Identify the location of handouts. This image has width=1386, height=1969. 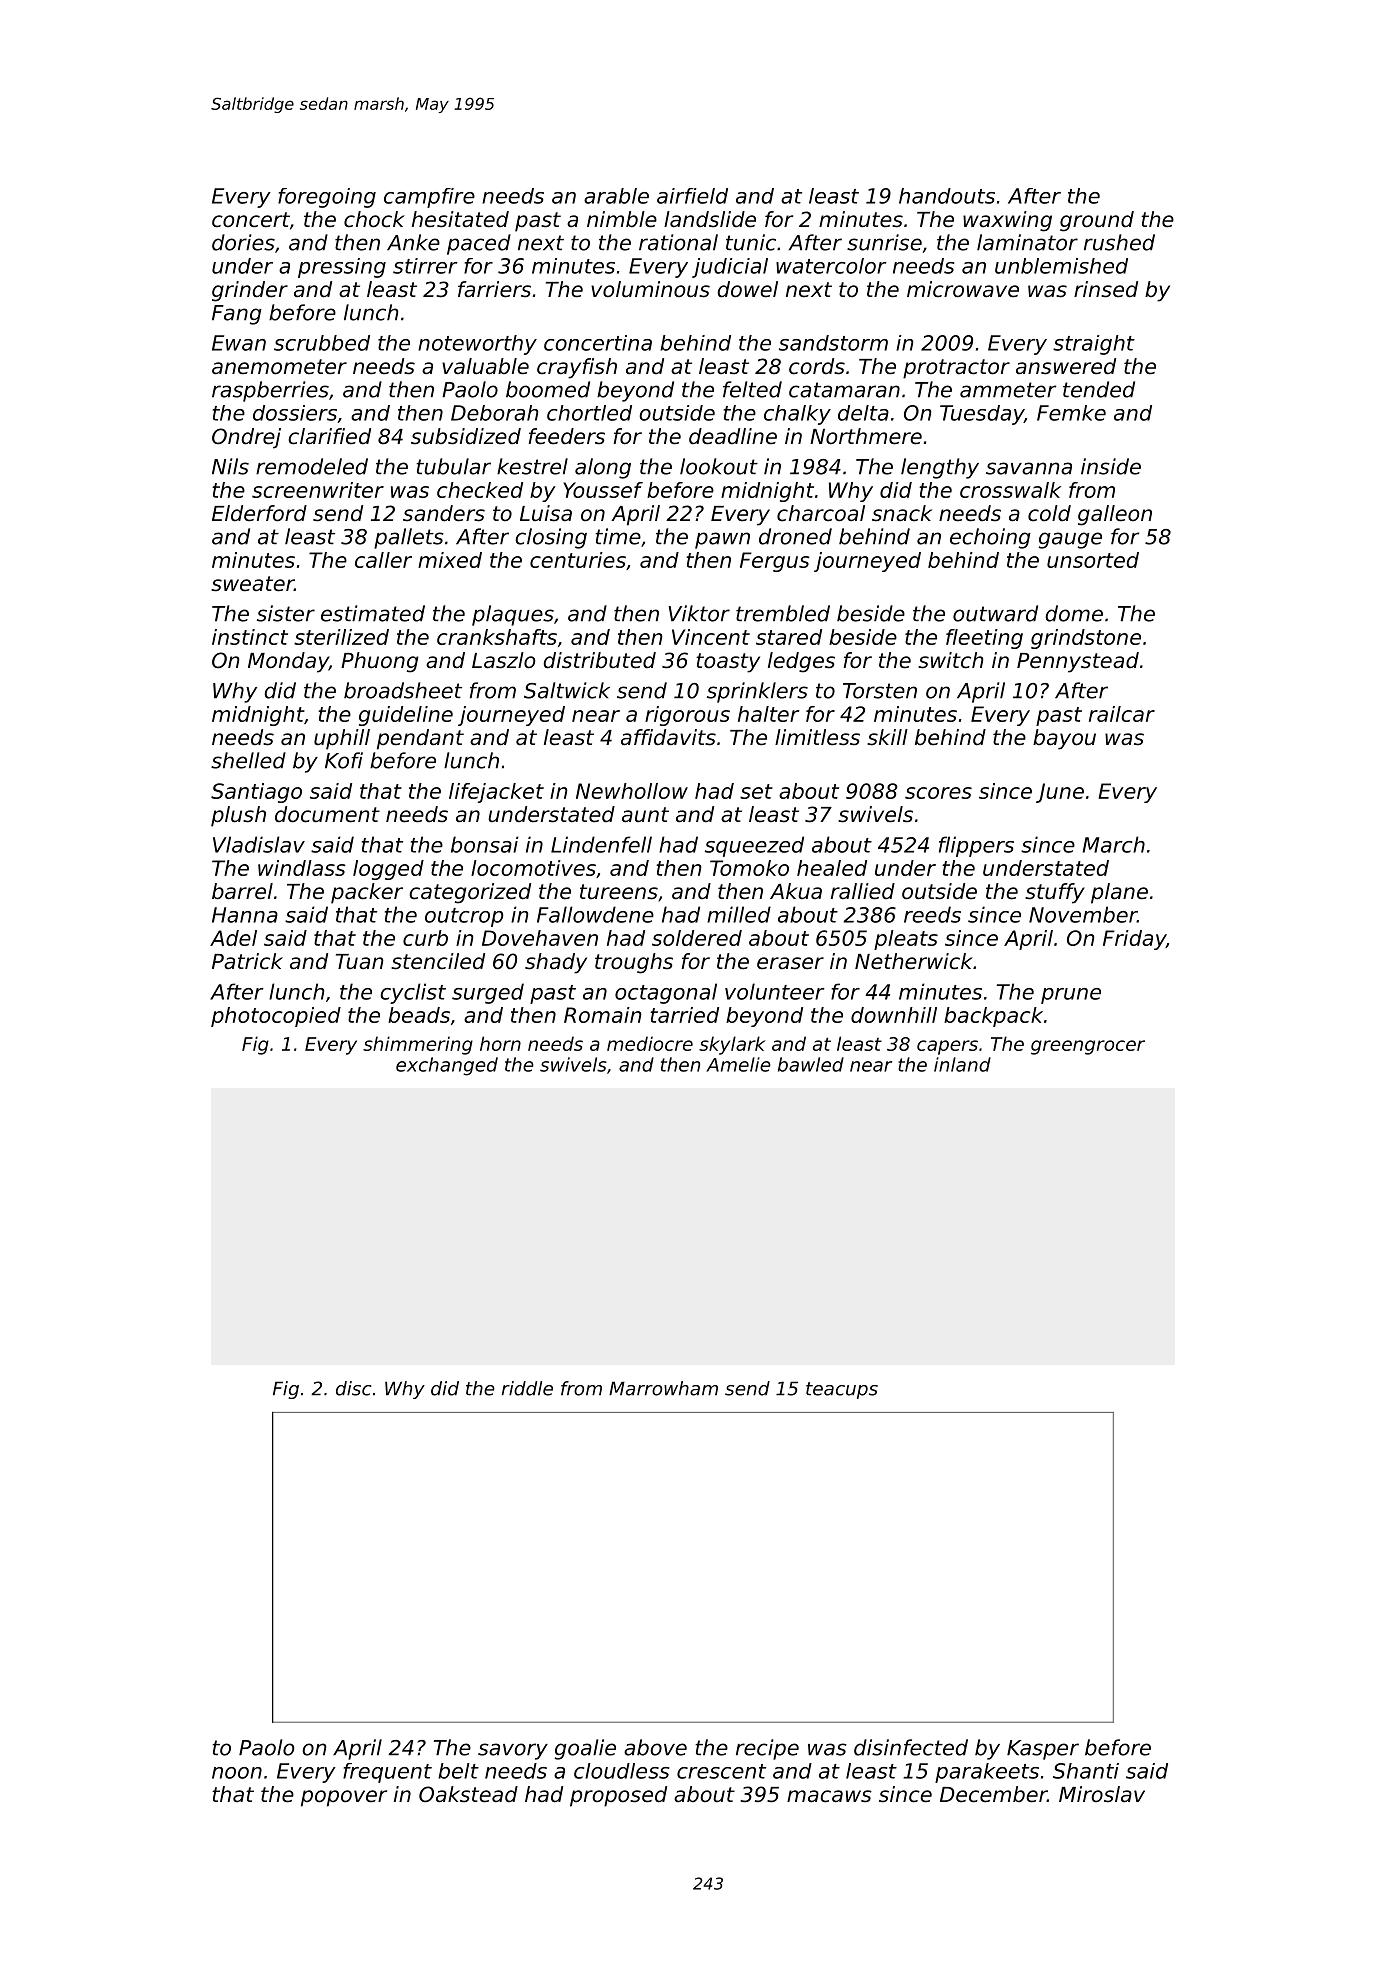
(947, 196).
